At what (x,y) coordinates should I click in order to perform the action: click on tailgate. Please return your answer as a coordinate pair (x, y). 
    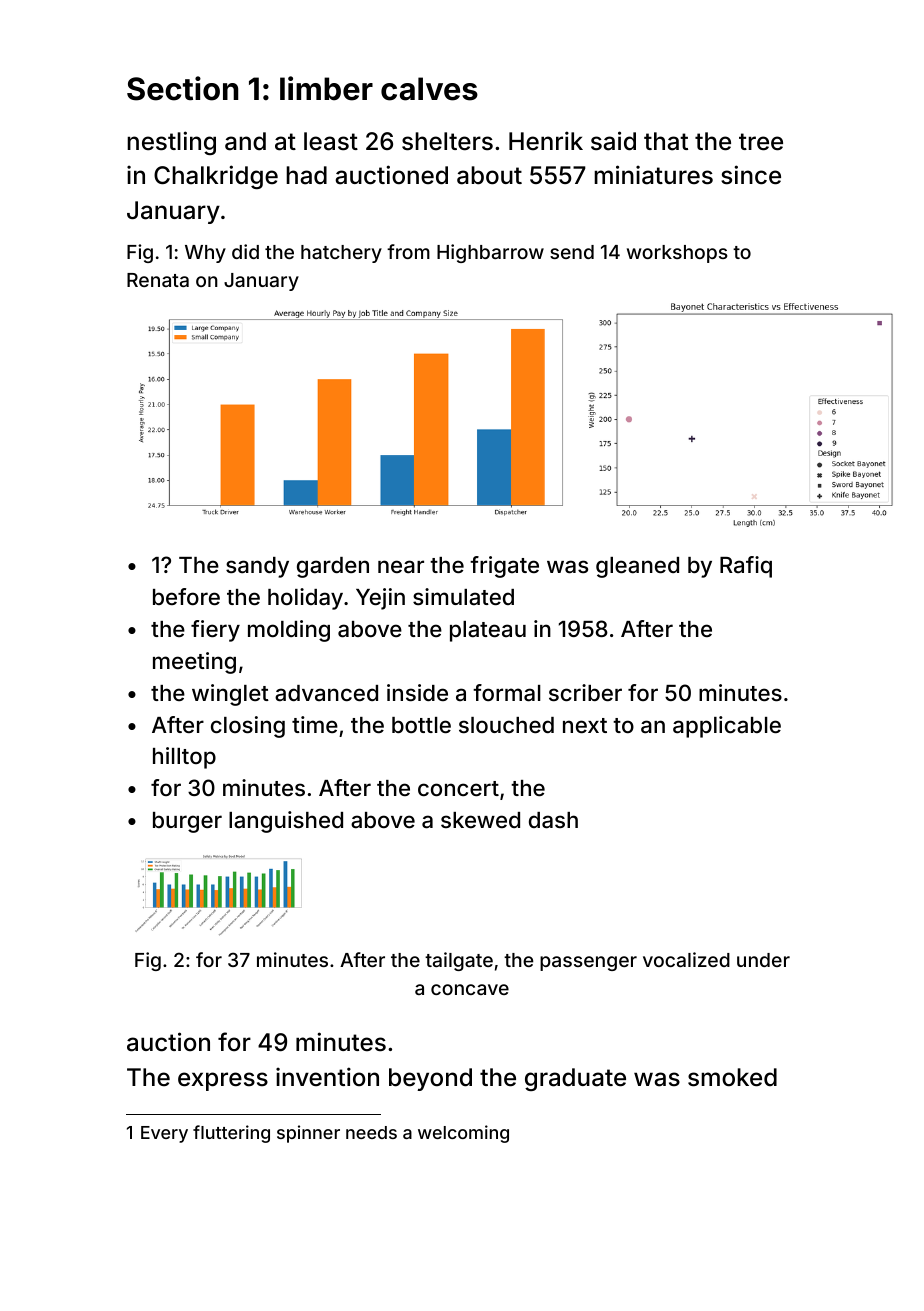
    Looking at the image, I should click on (459, 961).
